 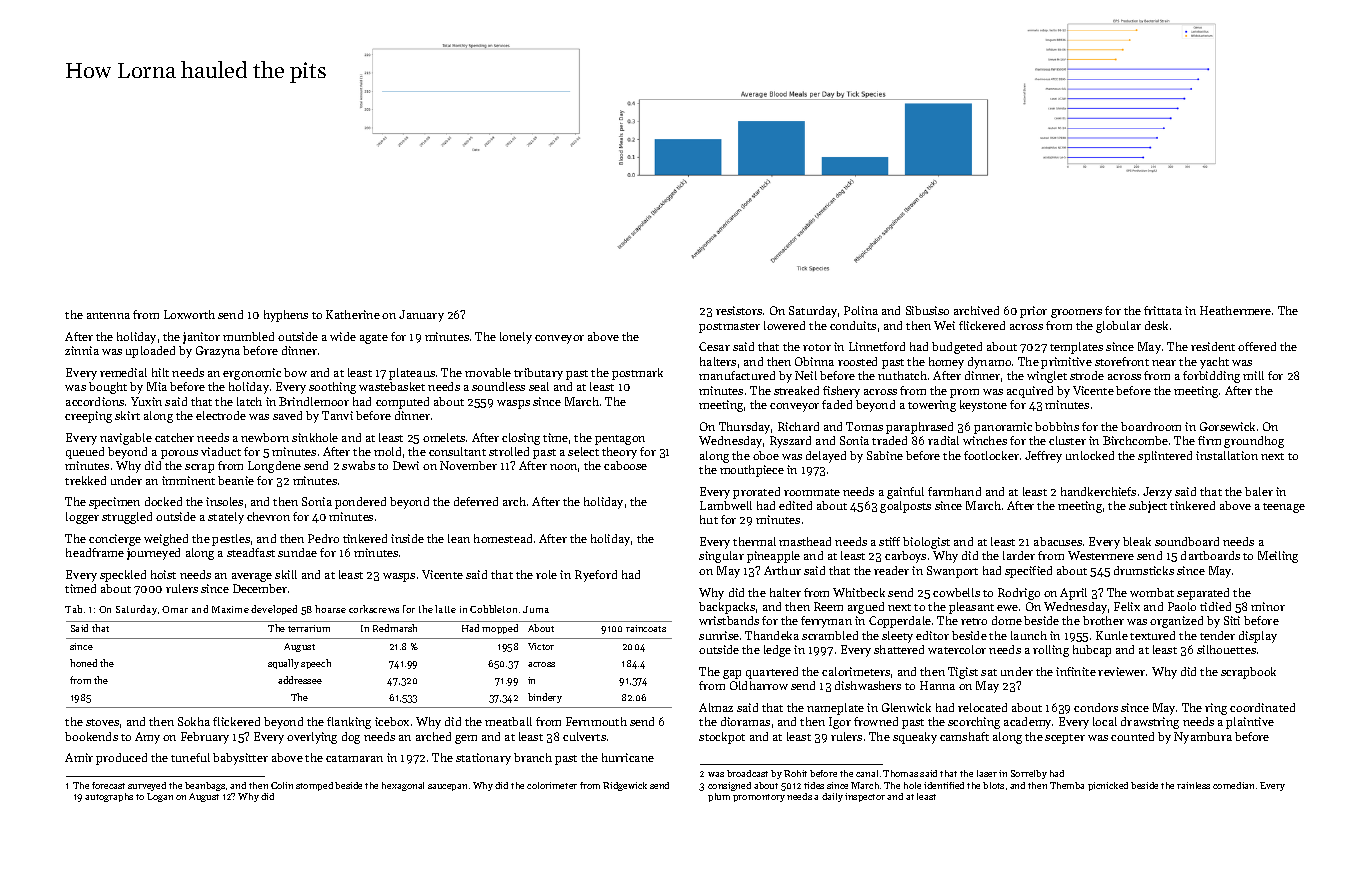 I want to click on prorated, so click(x=756, y=493).
